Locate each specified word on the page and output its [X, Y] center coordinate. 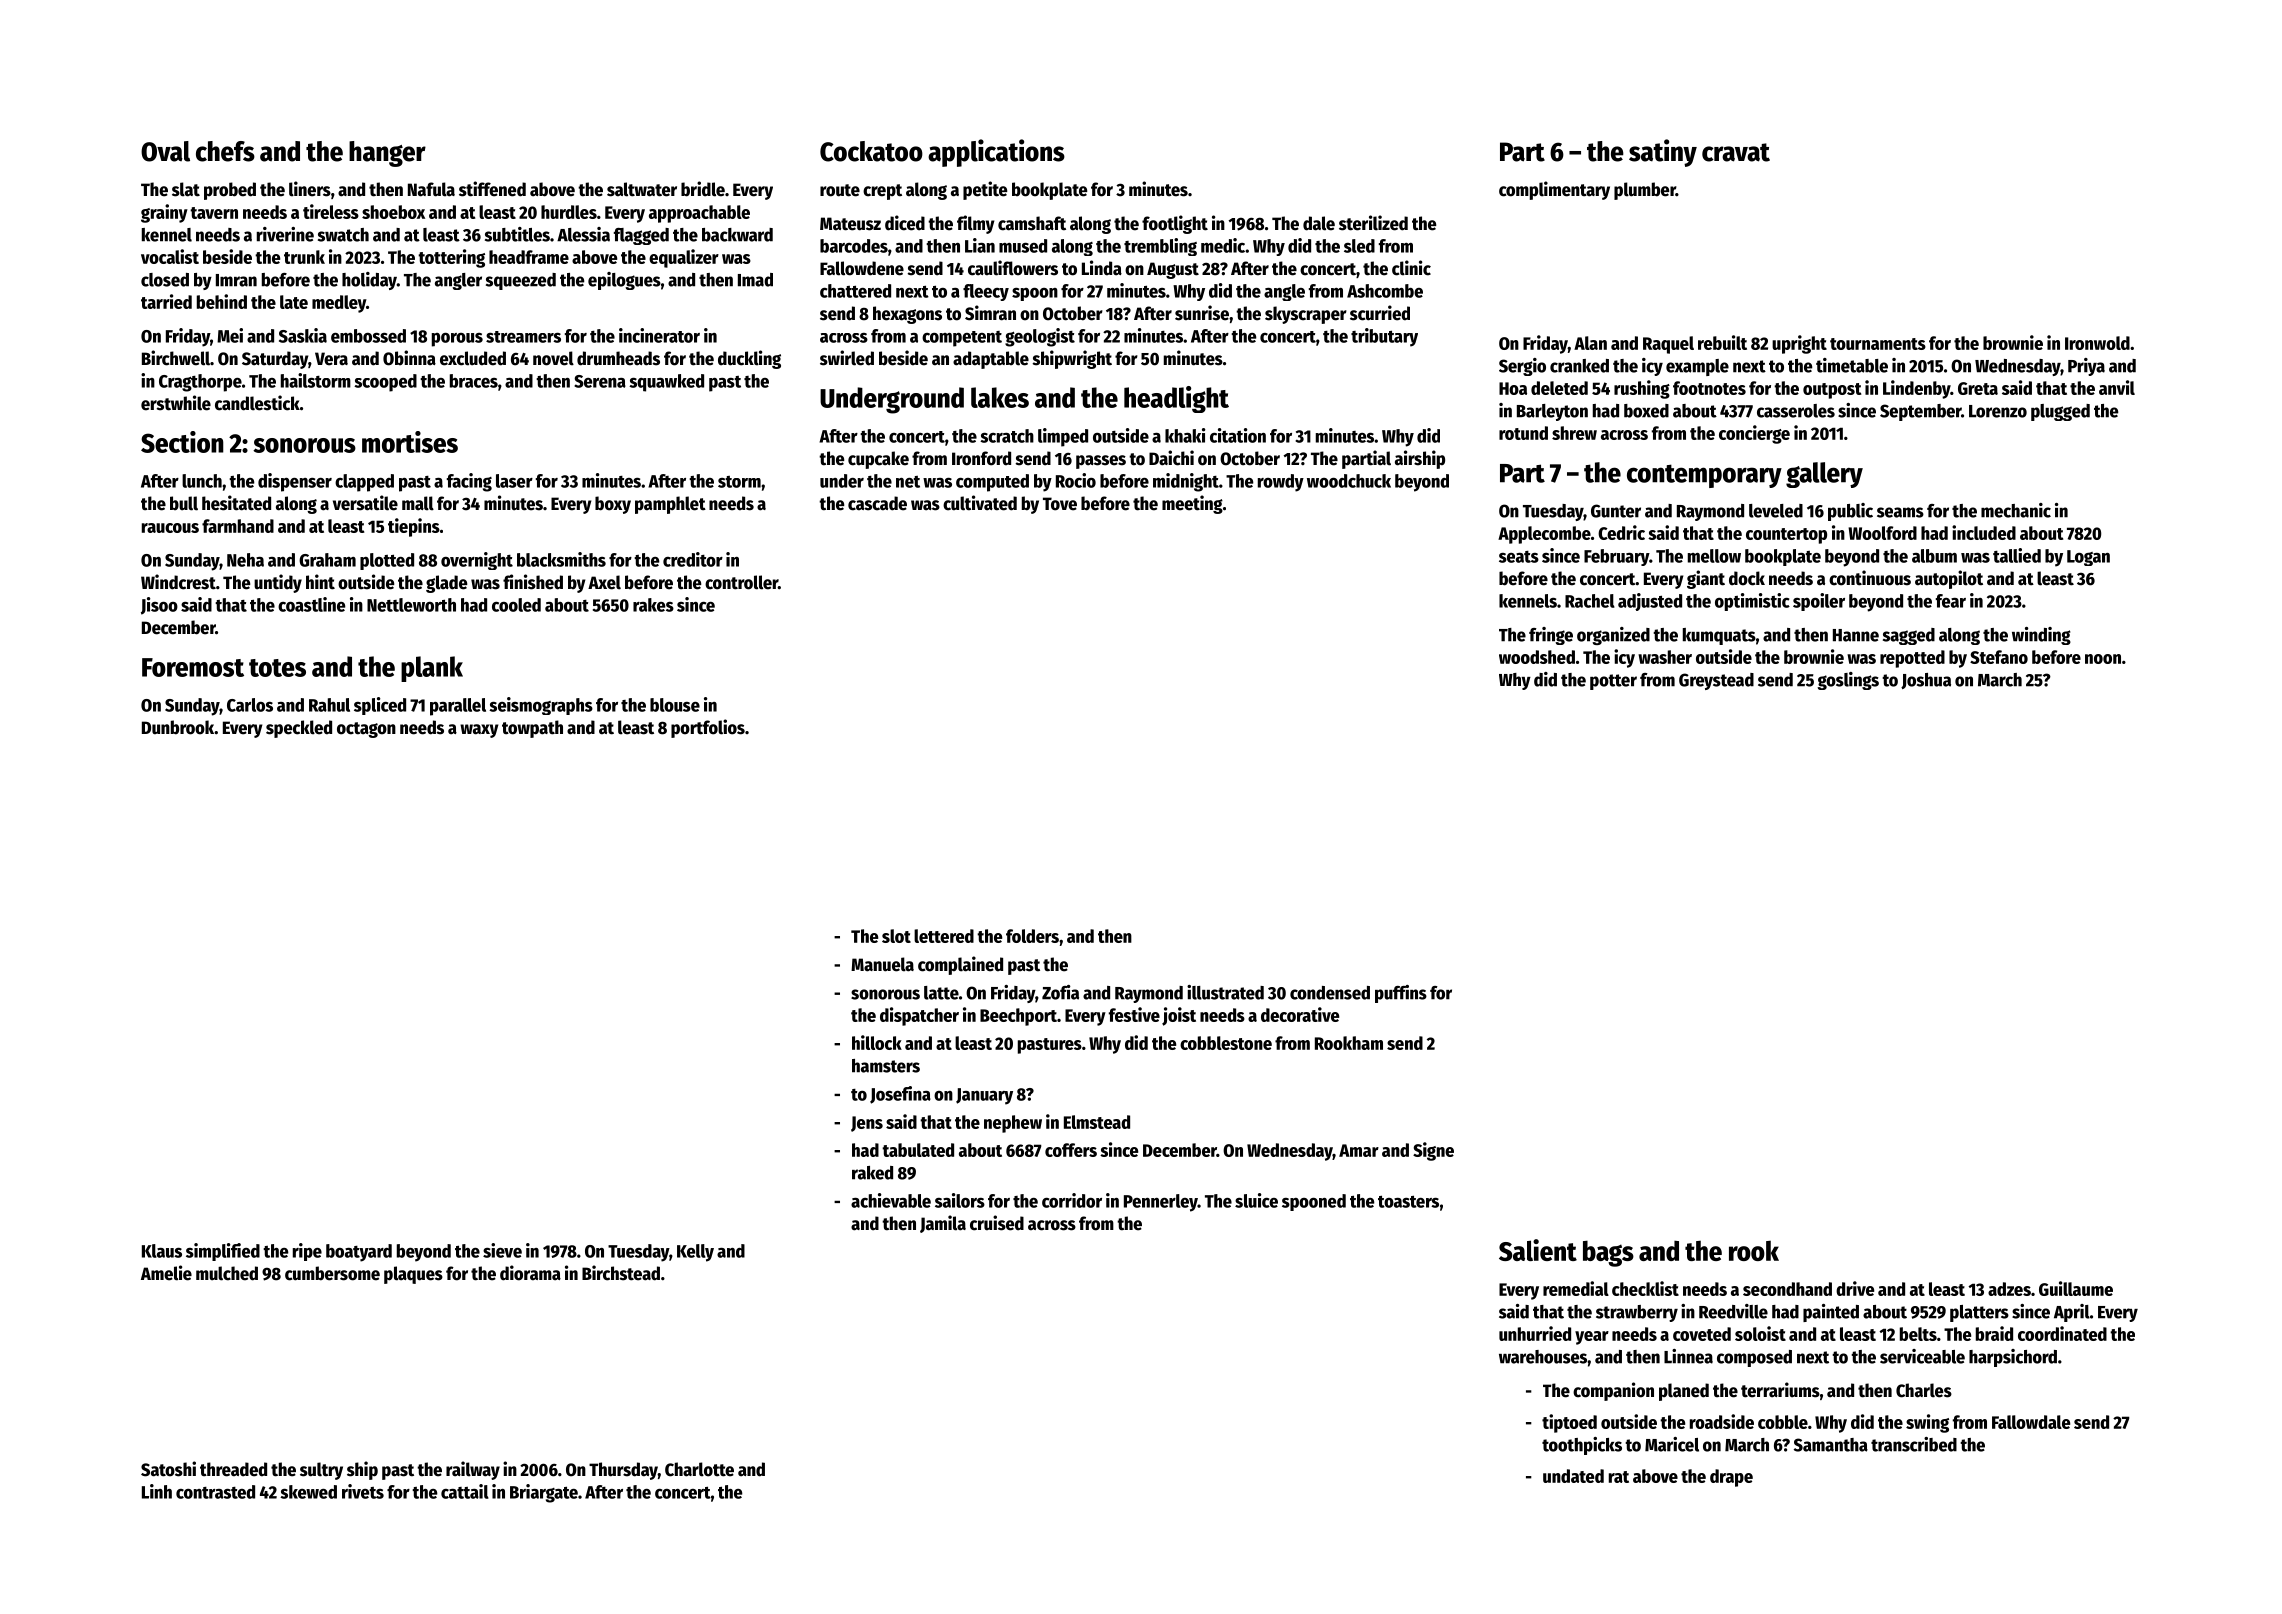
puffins [1401, 994]
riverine [285, 234]
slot [896, 936]
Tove [1060, 504]
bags [1608, 1253]
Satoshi [168, 1469]
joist [1179, 1016]
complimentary [1554, 190]
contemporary [1704, 476]
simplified [223, 1252]
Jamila [943, 1224]
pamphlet [670, 505]
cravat [1736, 152]
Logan [2088, 558]
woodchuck [1349, 481]
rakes [653, 605]
